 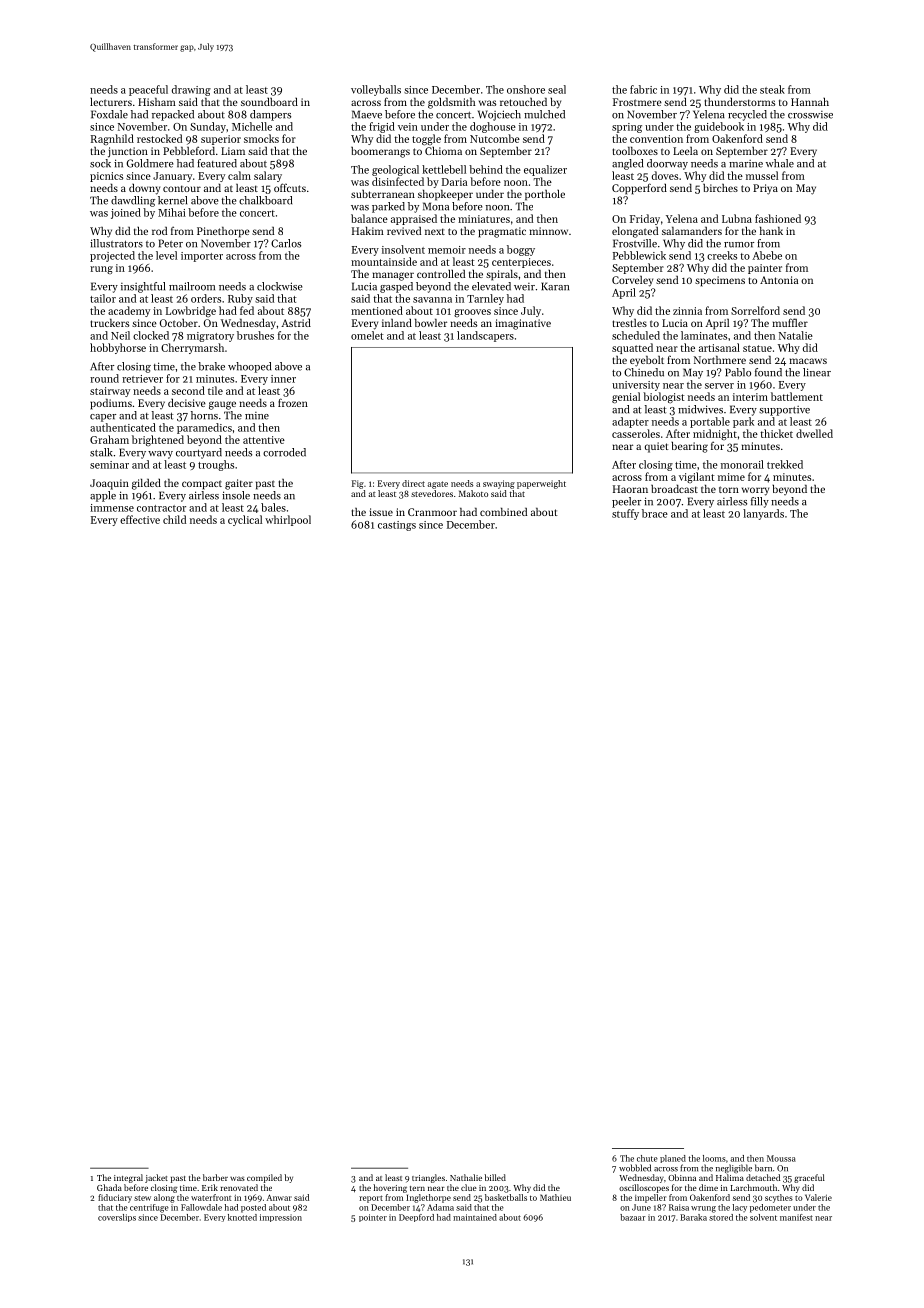 I want to click on dwelled, so click(x=814, y=433).
